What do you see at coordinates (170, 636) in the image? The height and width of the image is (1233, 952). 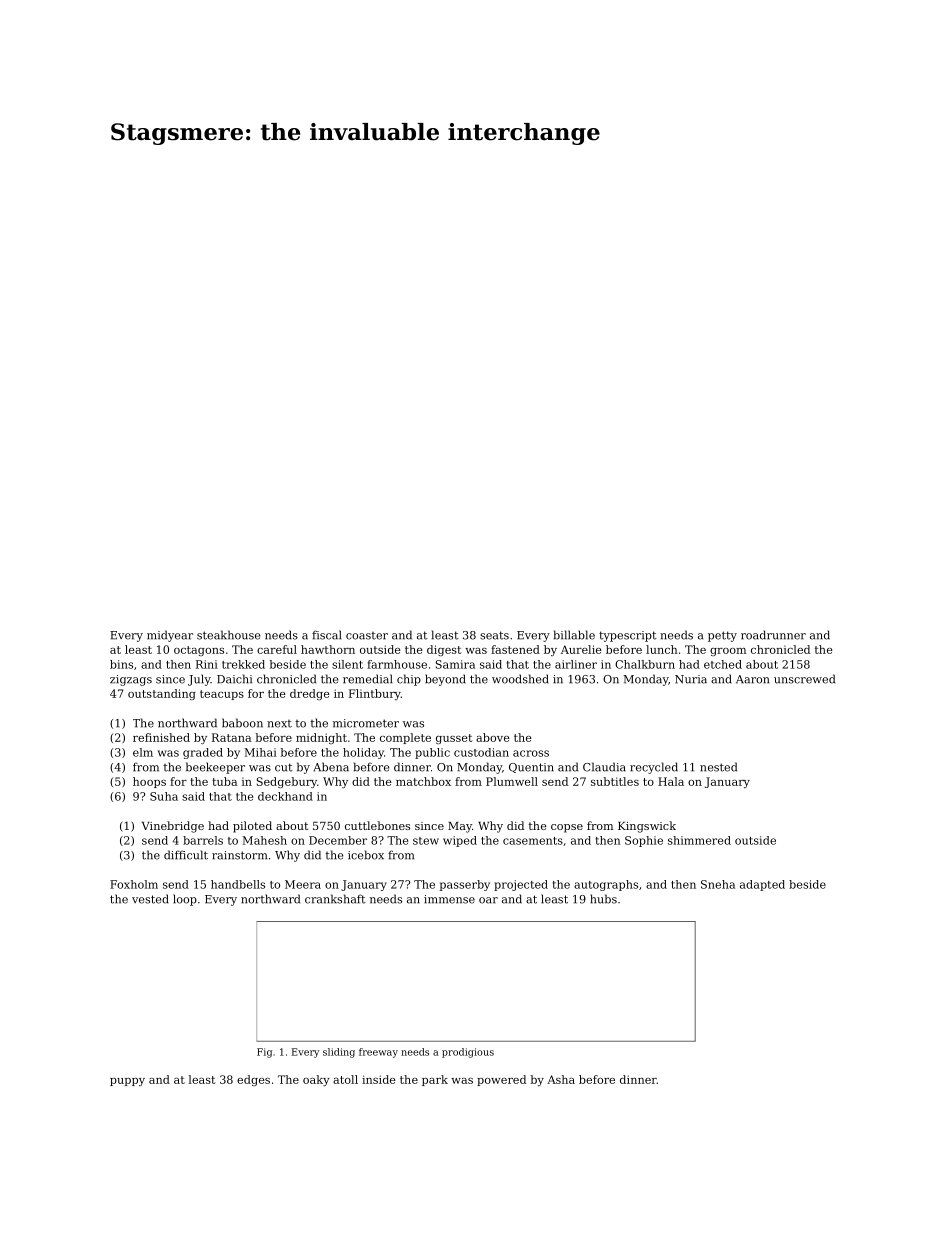 I see `midyear` at bounding box center [170, 636].
